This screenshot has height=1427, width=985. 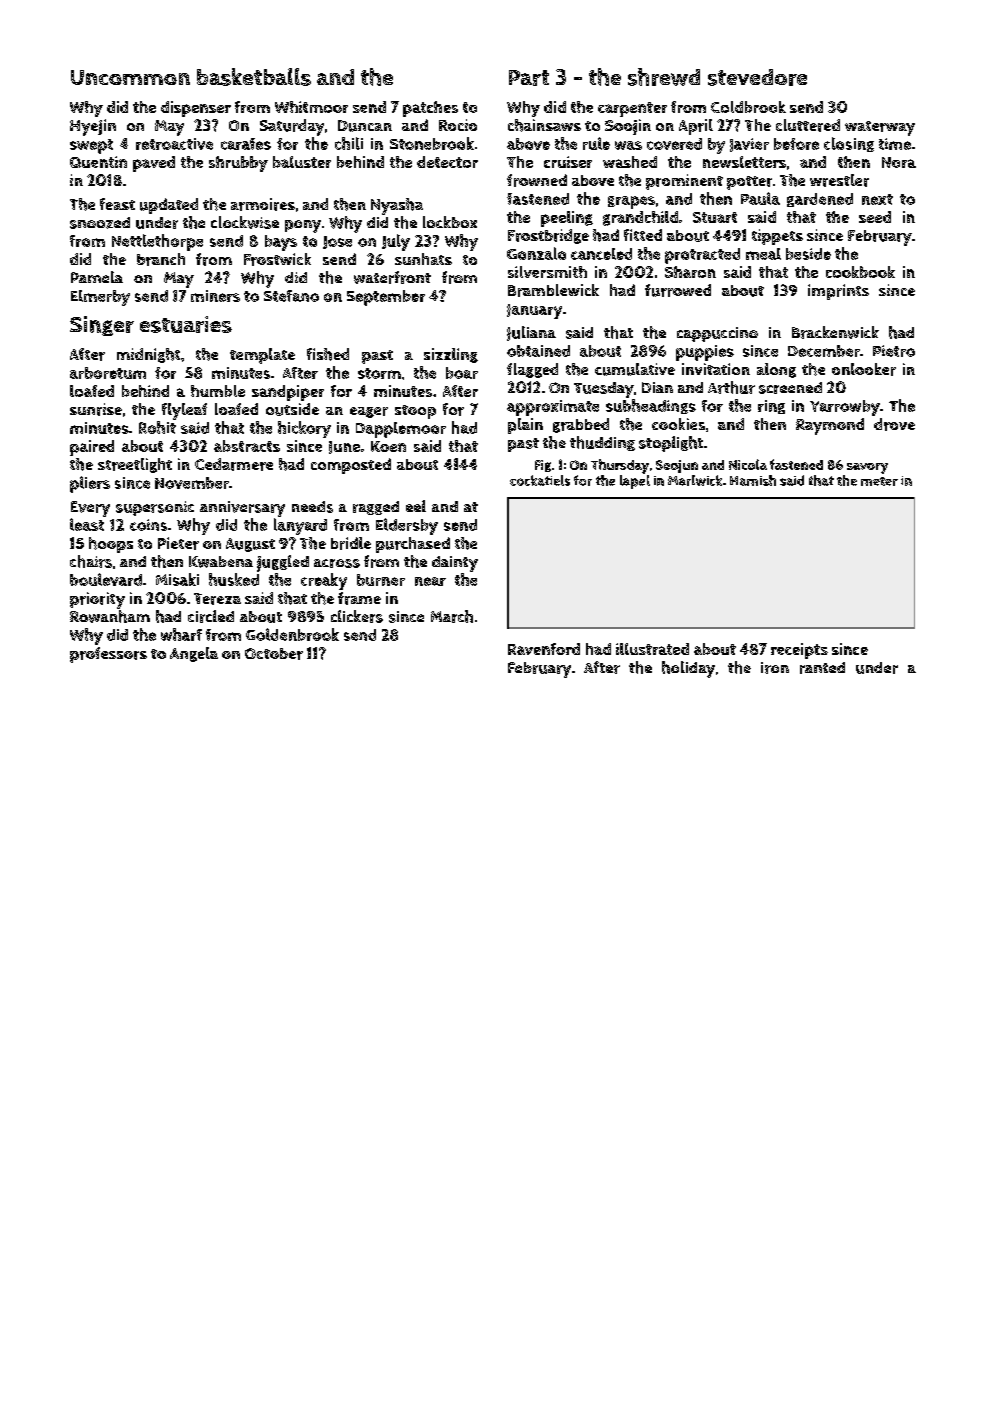 What do you see at coordinates (860, 272) in the screenshot?
I see `cookbook` at bounding box center [860, 272].
